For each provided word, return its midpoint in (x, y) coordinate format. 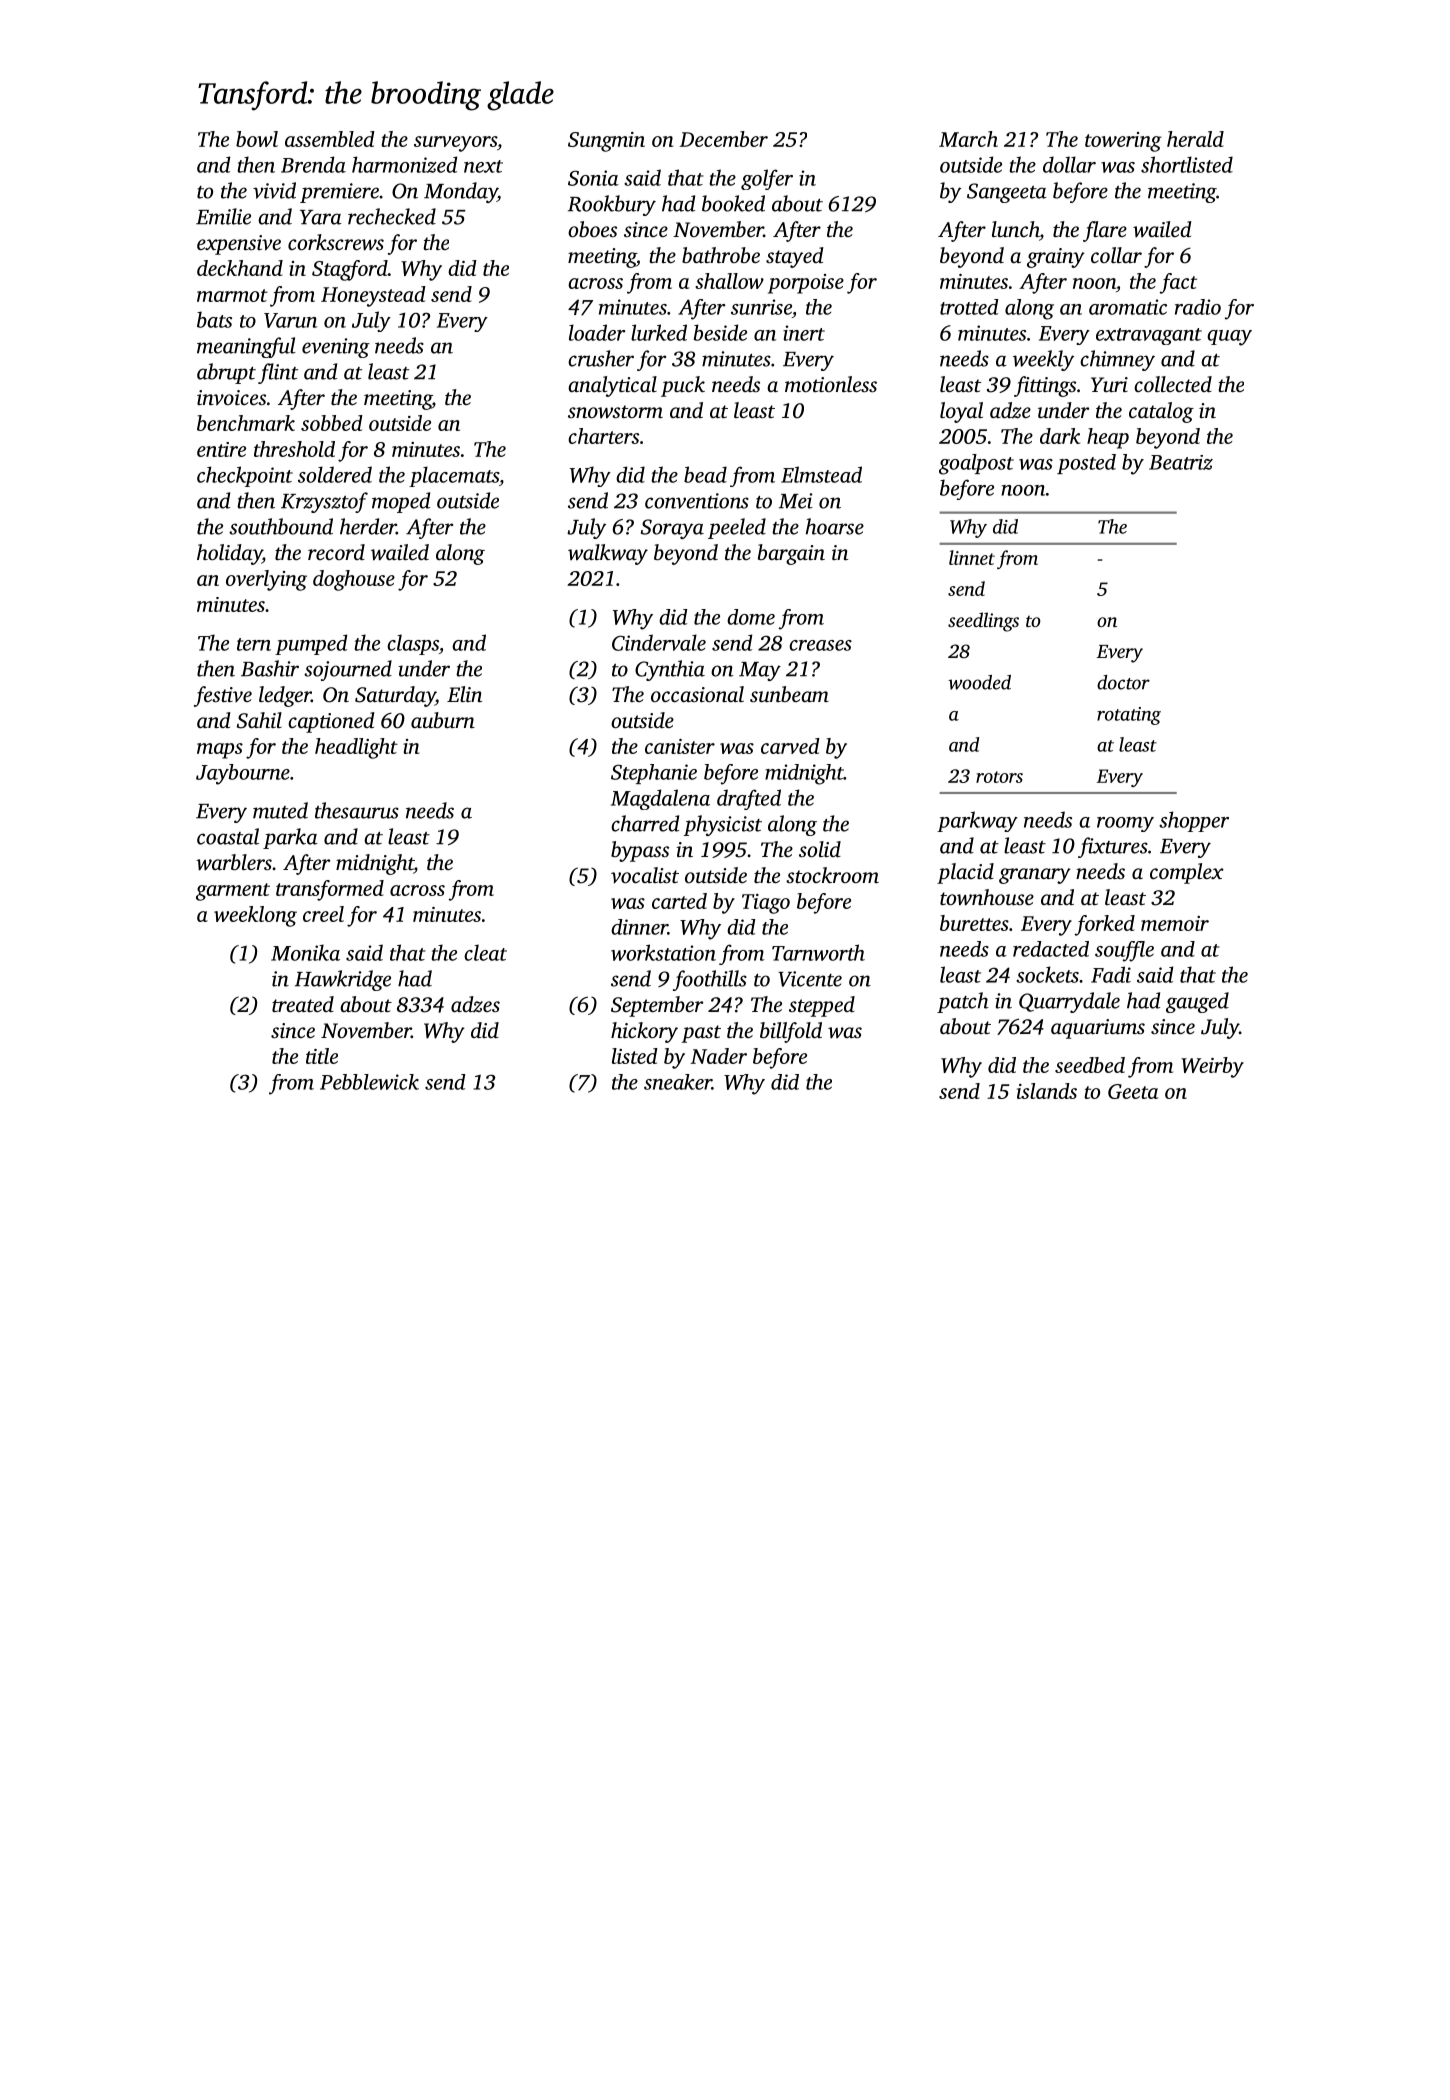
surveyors (455, 144)
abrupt (226, 373)
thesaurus (357, 810)
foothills (710, 980)
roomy (1125, 824)
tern (254, 644)
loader (597, 332)
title (322, 1056)
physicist (722, 825)
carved (790, 746)
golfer (767, 179)
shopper (1194, 821)
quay (1229, 338)
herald (1195, 139)
